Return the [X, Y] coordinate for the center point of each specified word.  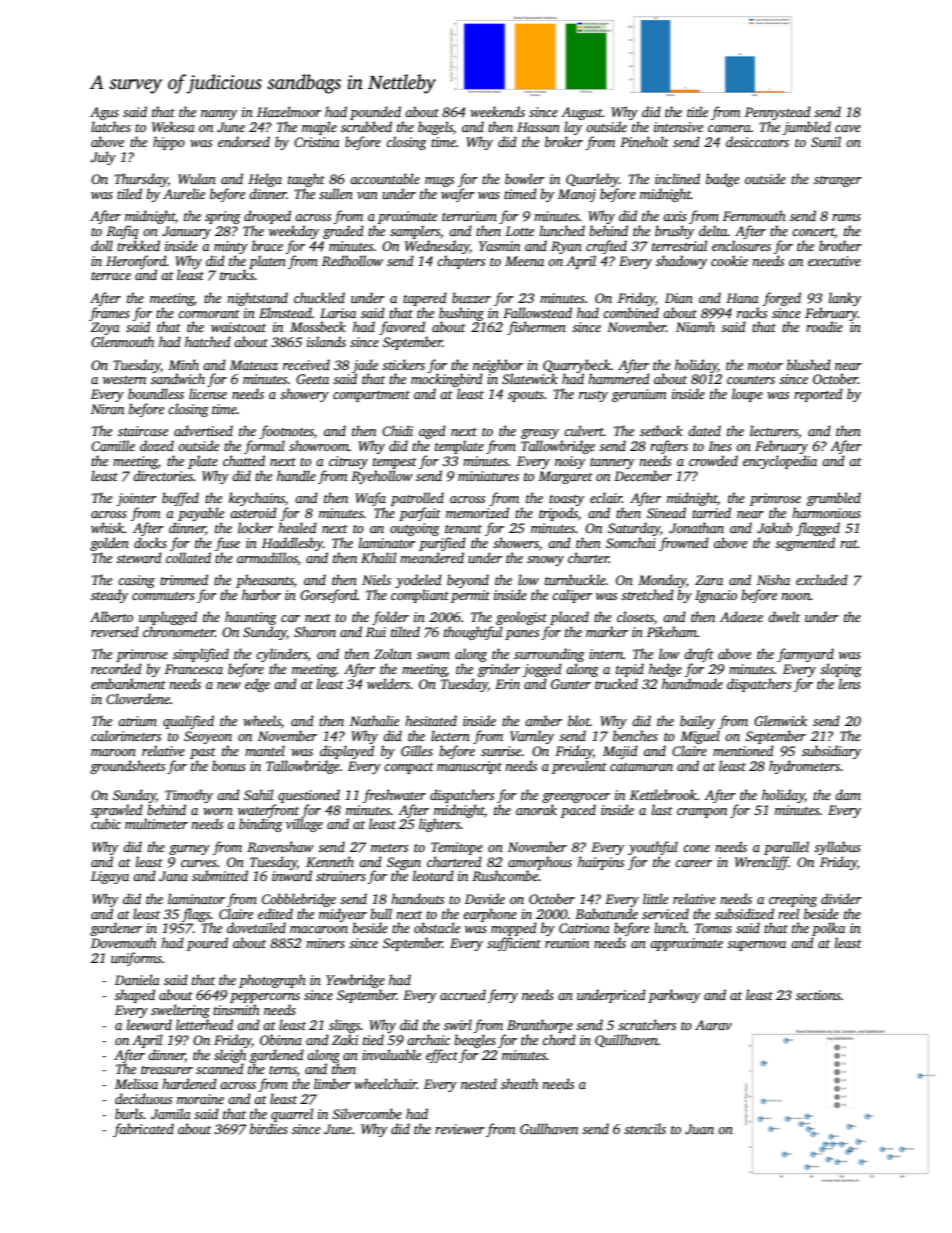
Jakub [774, 527]
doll [102, 245]
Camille [113, 445]
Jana [173, 876]
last [662, 809]
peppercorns [265, 998]
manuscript [469, 767]
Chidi [397, 430]
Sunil [826, 141]
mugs [439, 182]
